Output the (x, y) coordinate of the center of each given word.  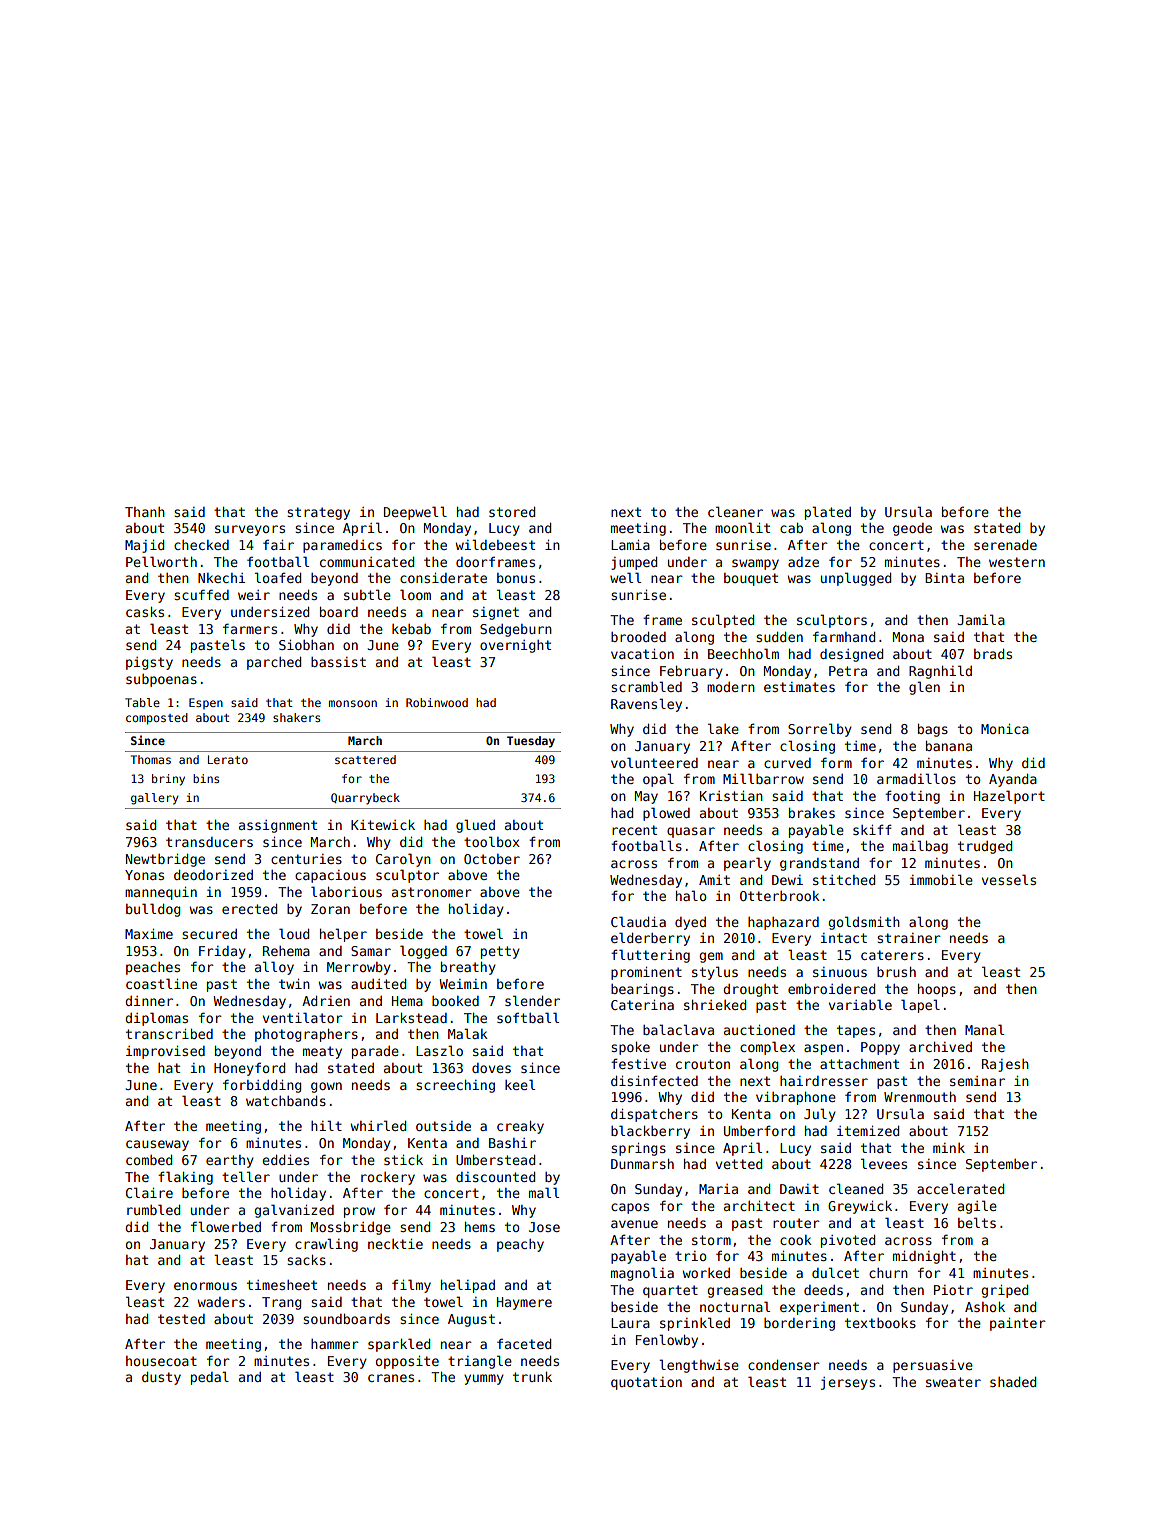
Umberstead (495, 1160)
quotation (646, 1383)
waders (221, 1302)
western (1017, 562)
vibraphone (796, 1098)
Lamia (630, 545)
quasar (691, 832)
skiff (872, 829)
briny (168, 780)
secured (209, 934)
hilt (326, 1125)
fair (278, 544)
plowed (666, 814)
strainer (909, 938)
